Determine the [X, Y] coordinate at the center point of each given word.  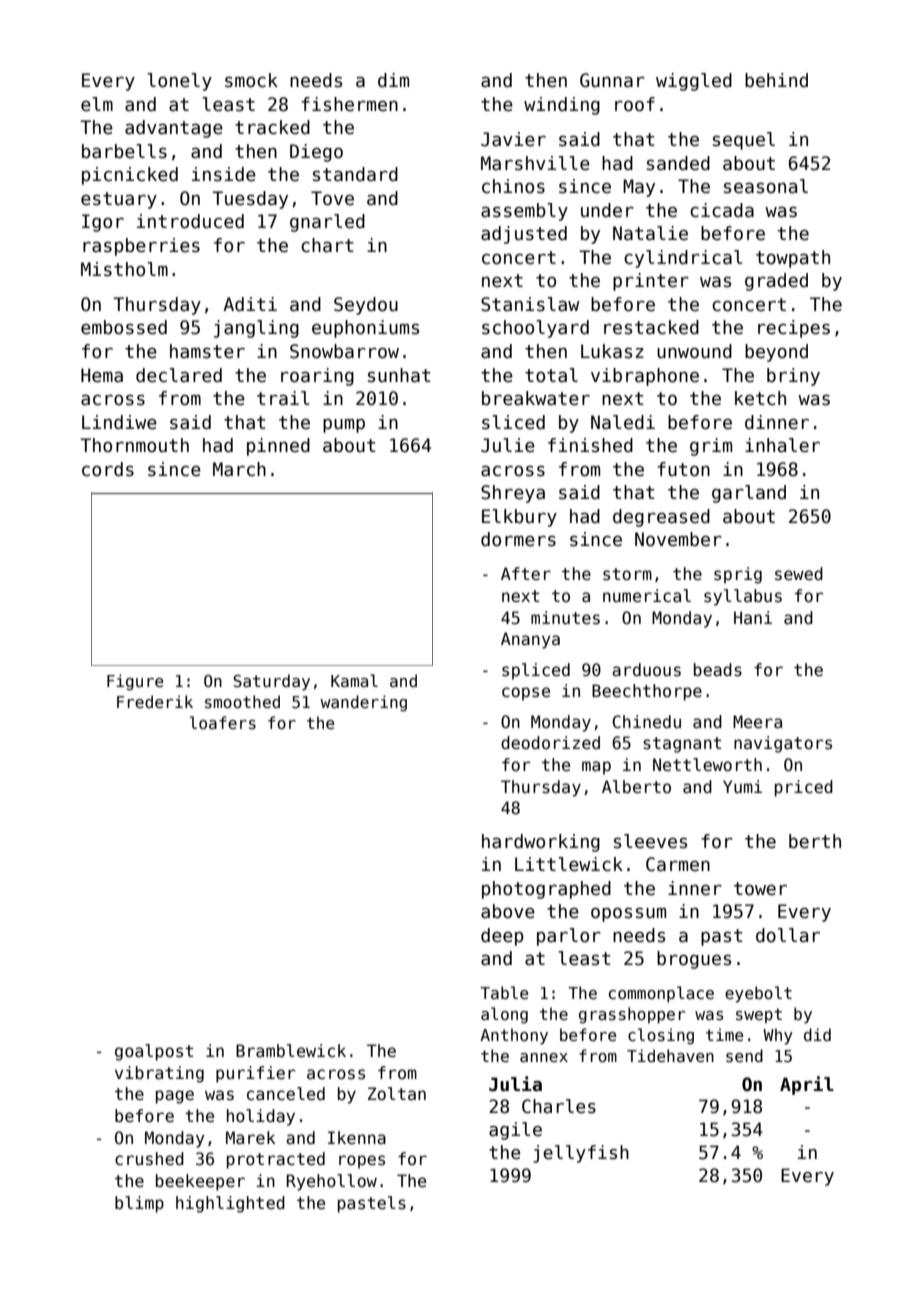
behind [776, 80]
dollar [788, 935]
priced [804, 788]
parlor [569, 937]
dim [393, 80]
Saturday [271, 682]
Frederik [155, 701]
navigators [783, 744]
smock [251, 80]
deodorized [550, 743]
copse [526, 694]
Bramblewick [291, 1051]
